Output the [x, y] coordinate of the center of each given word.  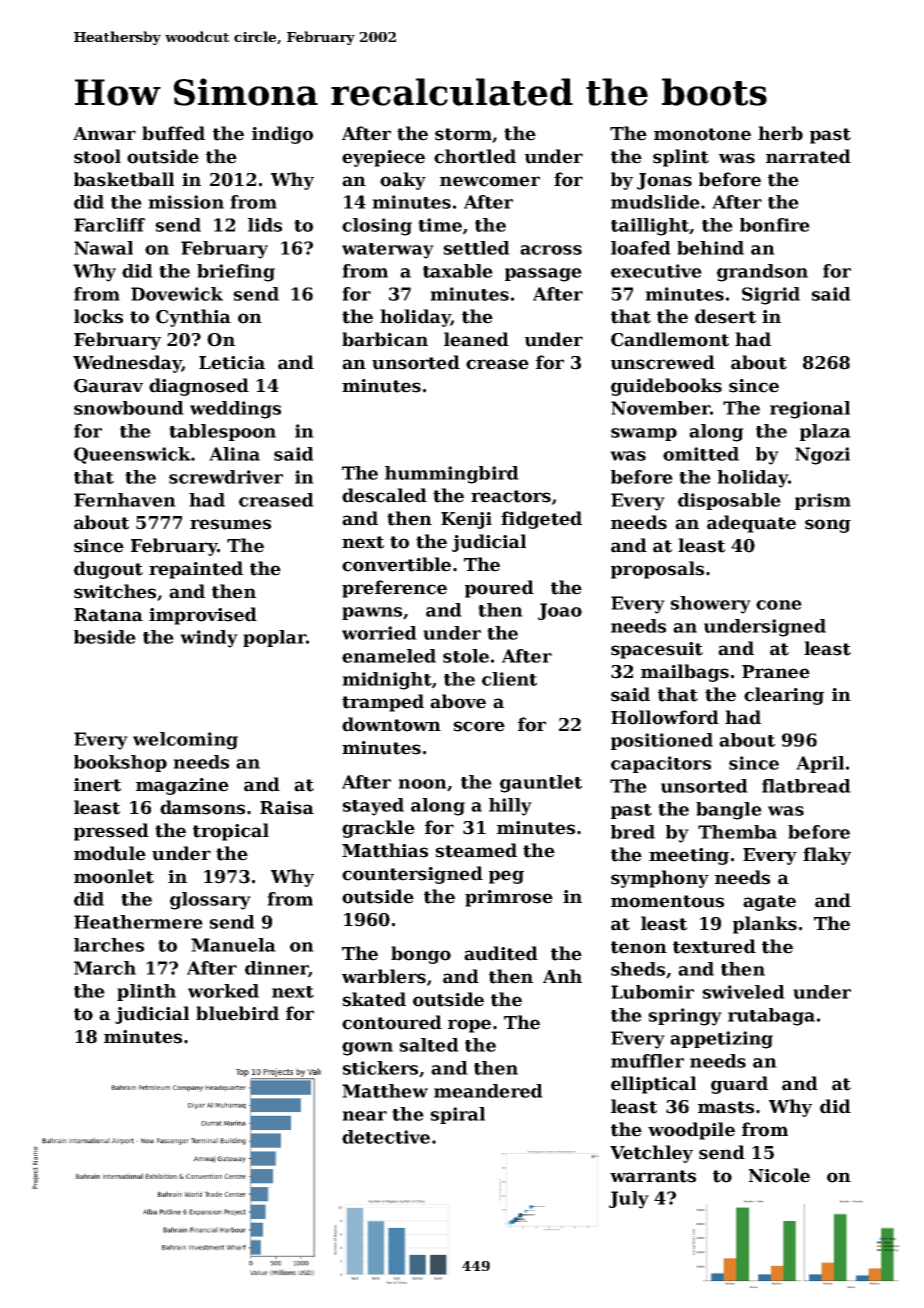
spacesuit [657, 650]
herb [780, 133]
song [828, 526]
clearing [784, 696]
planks [765, 925]
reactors [511, 496]
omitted [701, 454]
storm [463, 134]
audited [501, 953]
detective [386, 1137]
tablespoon [222, 432]
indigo [282, 135]
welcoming [185, 741]
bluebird [237, 1013]
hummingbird [452, 475]
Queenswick [132, 455]
